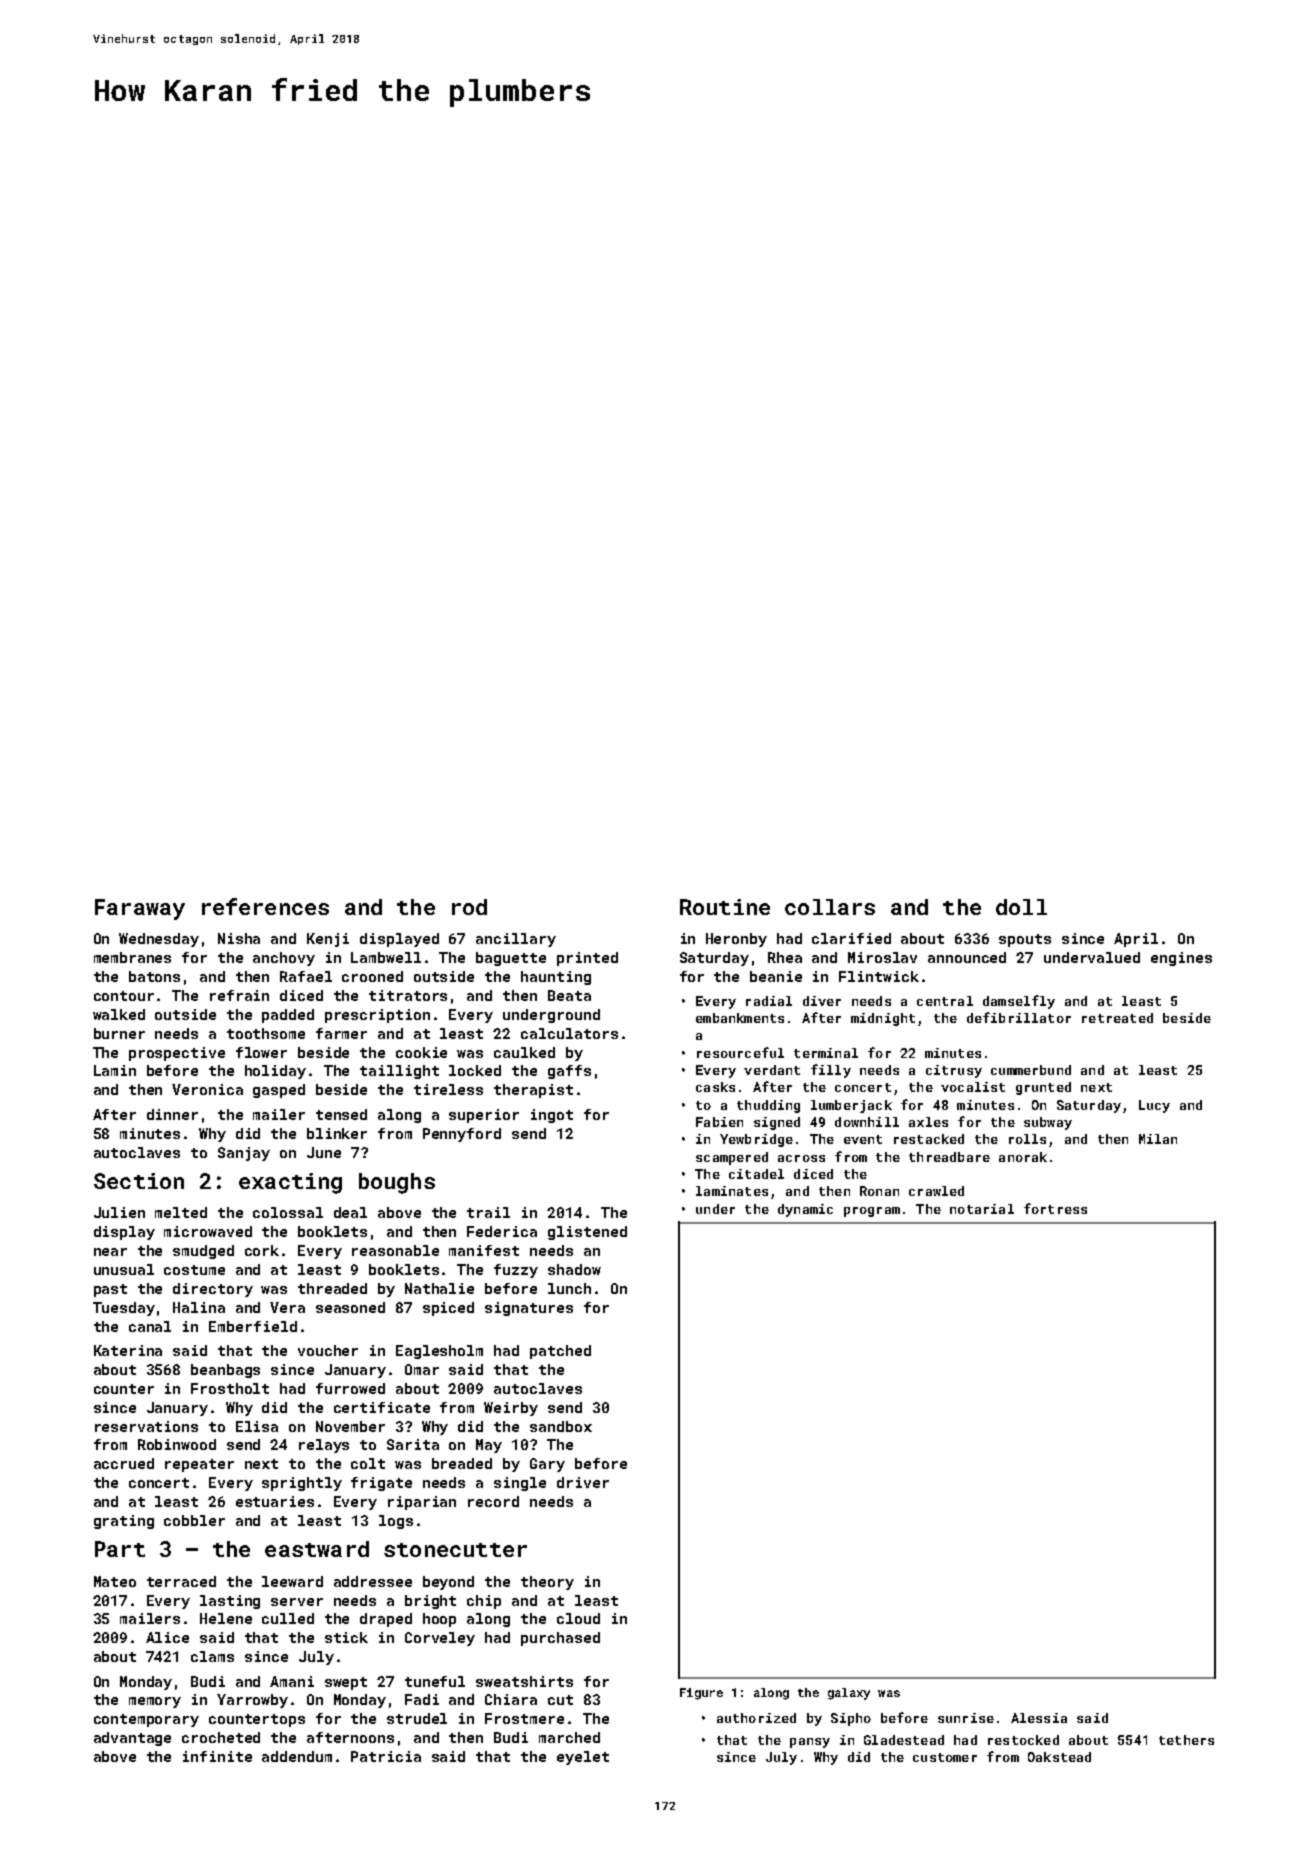 The image size is (1309, 1852). Describe the element at coordinates (561, 1426) in the screenshot. I see `sandbox` at that location.
